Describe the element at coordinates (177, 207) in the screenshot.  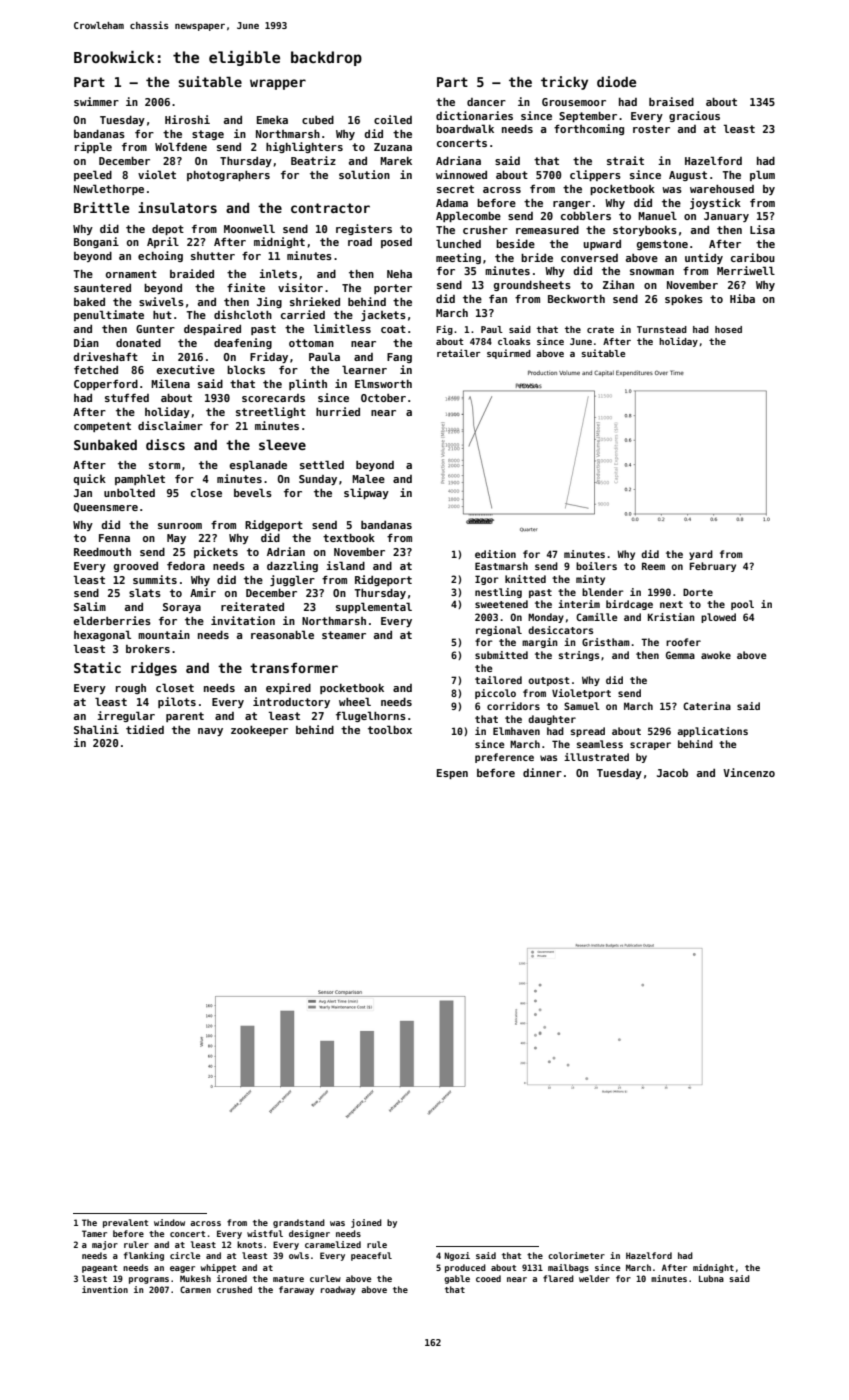
I see `insulators` at that location.
